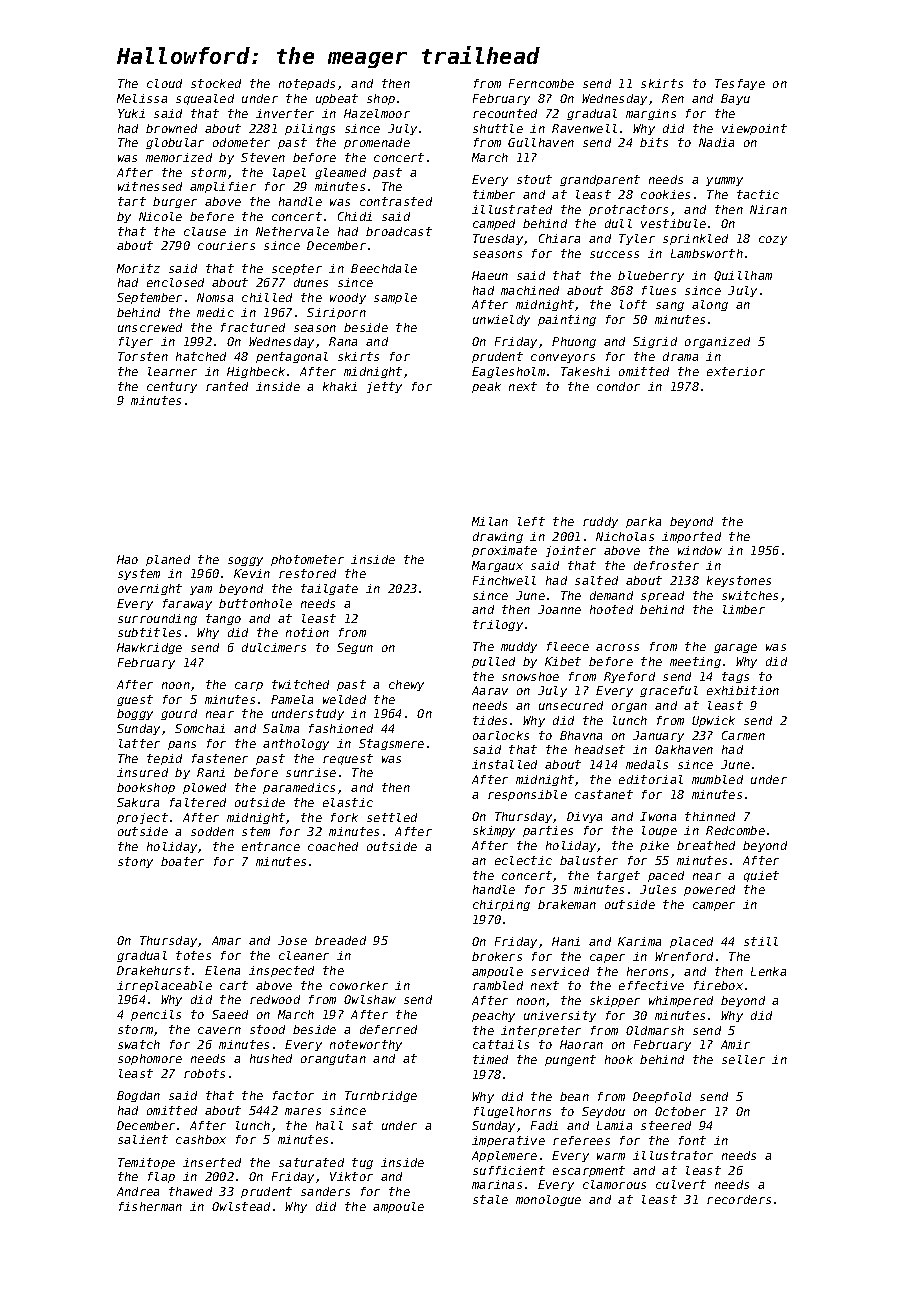 The width and height of the document is (908, 1316). Describe the element at coordinates (739, 1199) in the document. I see `recorders` at that location.
